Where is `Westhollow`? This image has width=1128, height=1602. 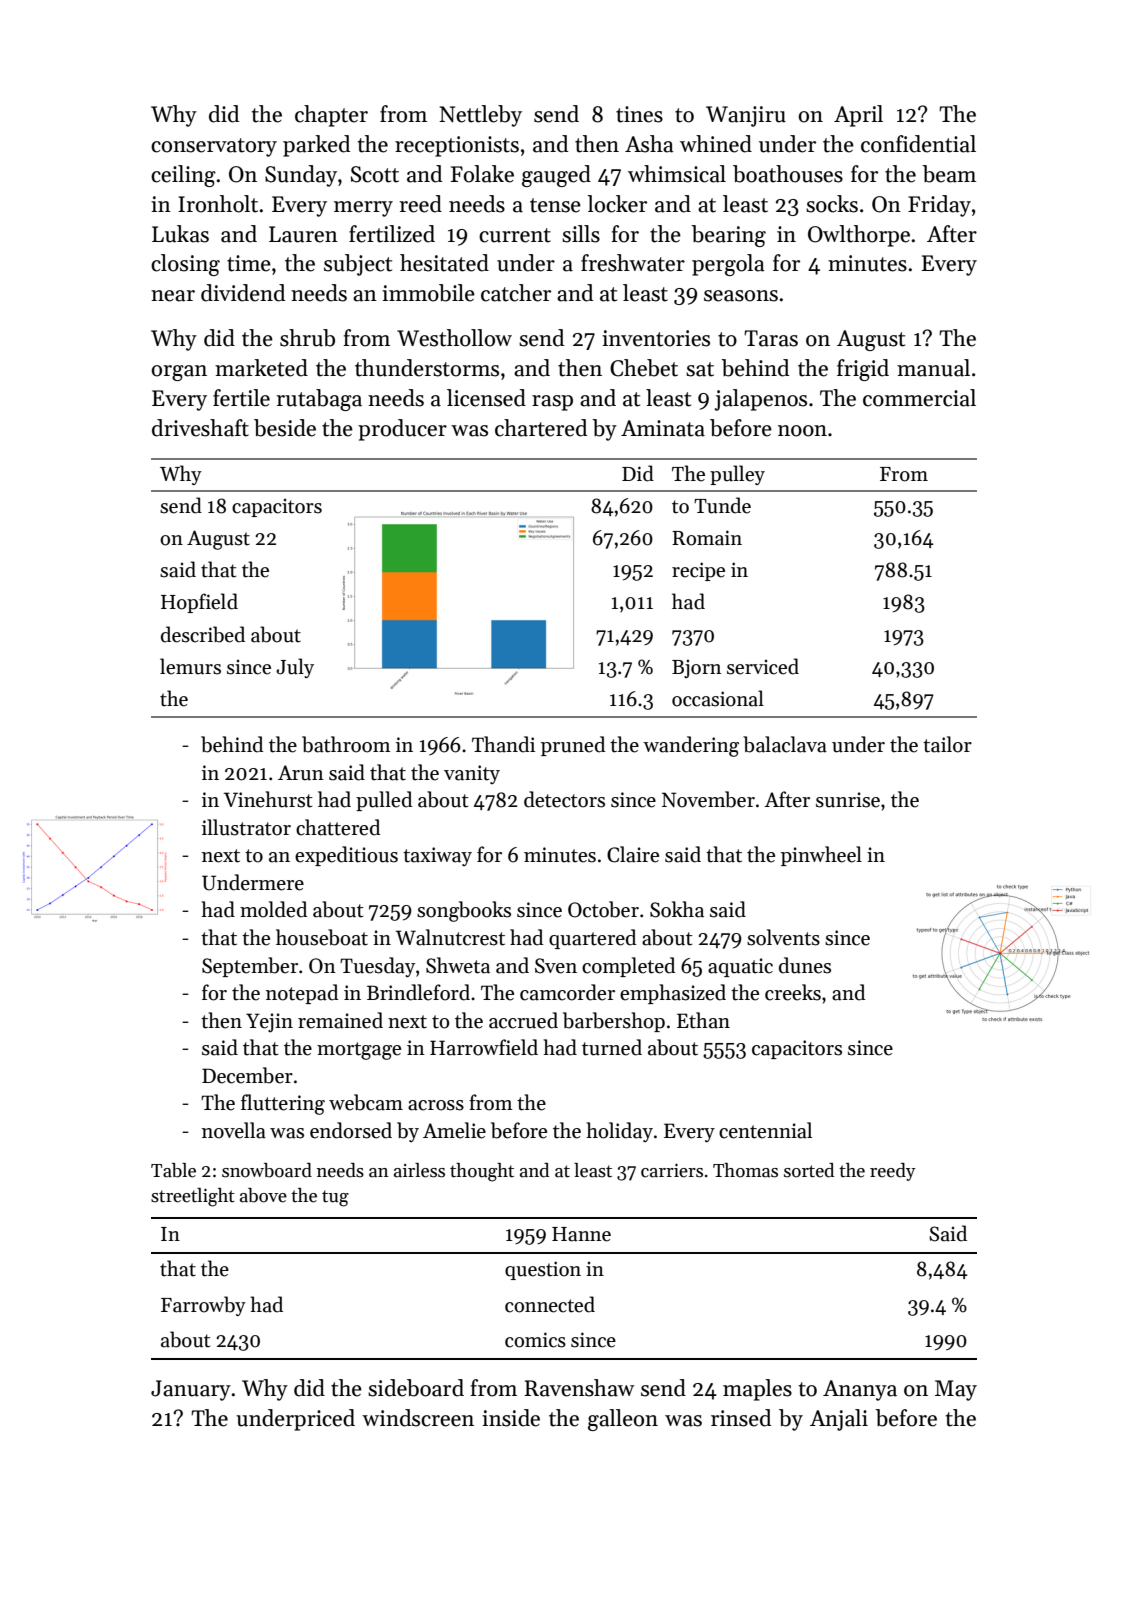
Westhollow is located at coordinates (454, 338).
